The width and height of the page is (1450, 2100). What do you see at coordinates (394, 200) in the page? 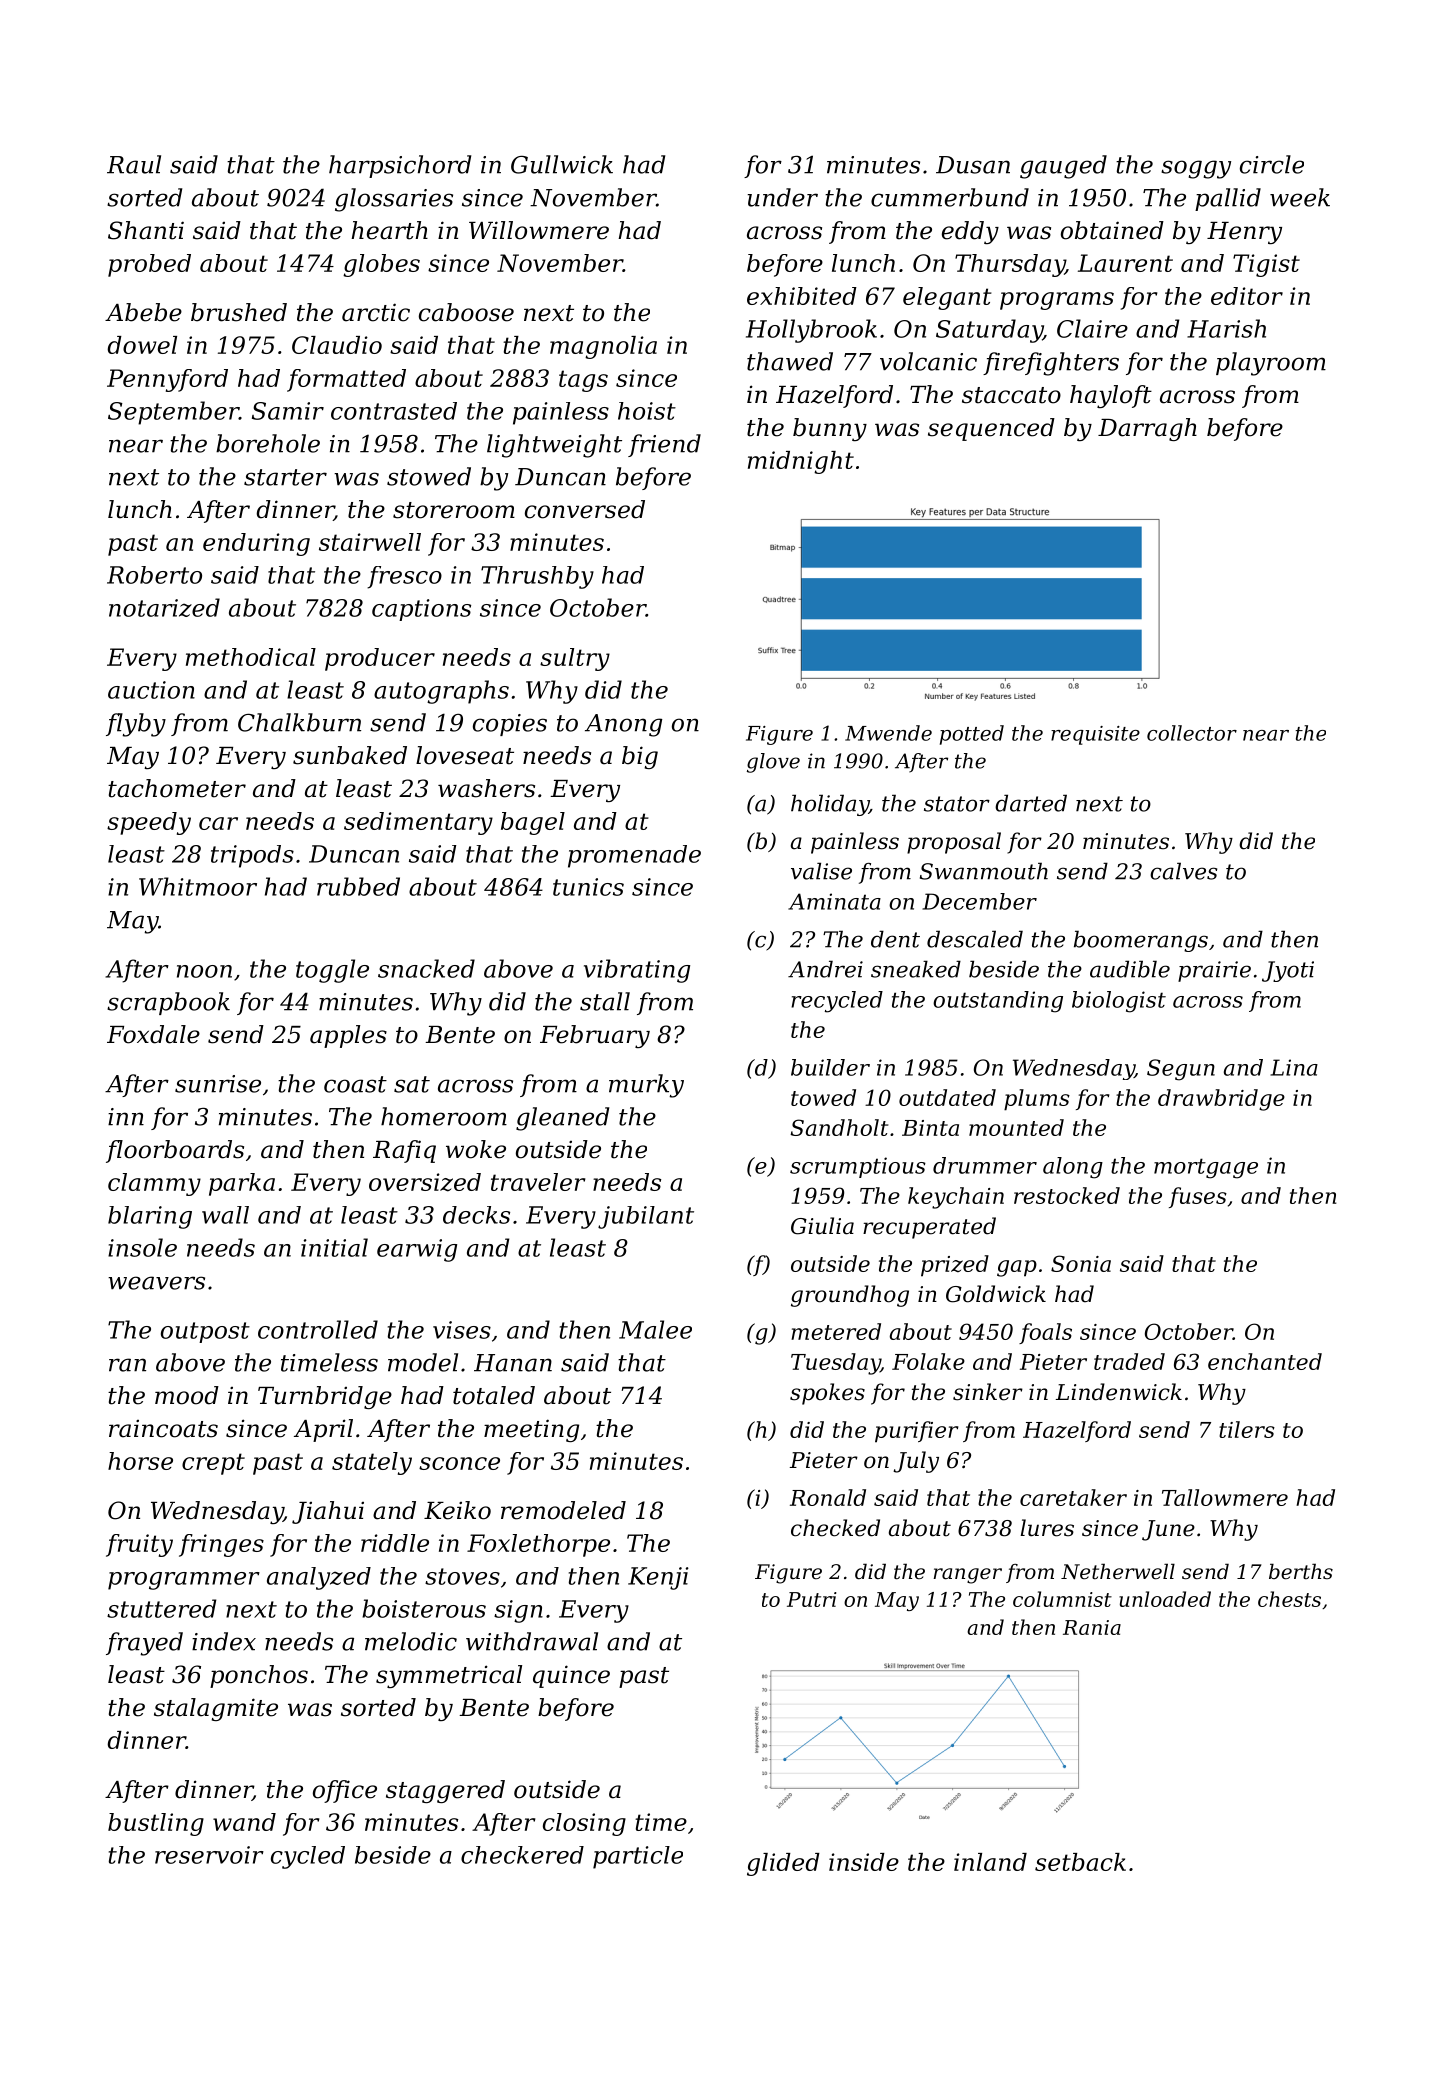
I see `glossaries` at bounding box center [394, 200].
